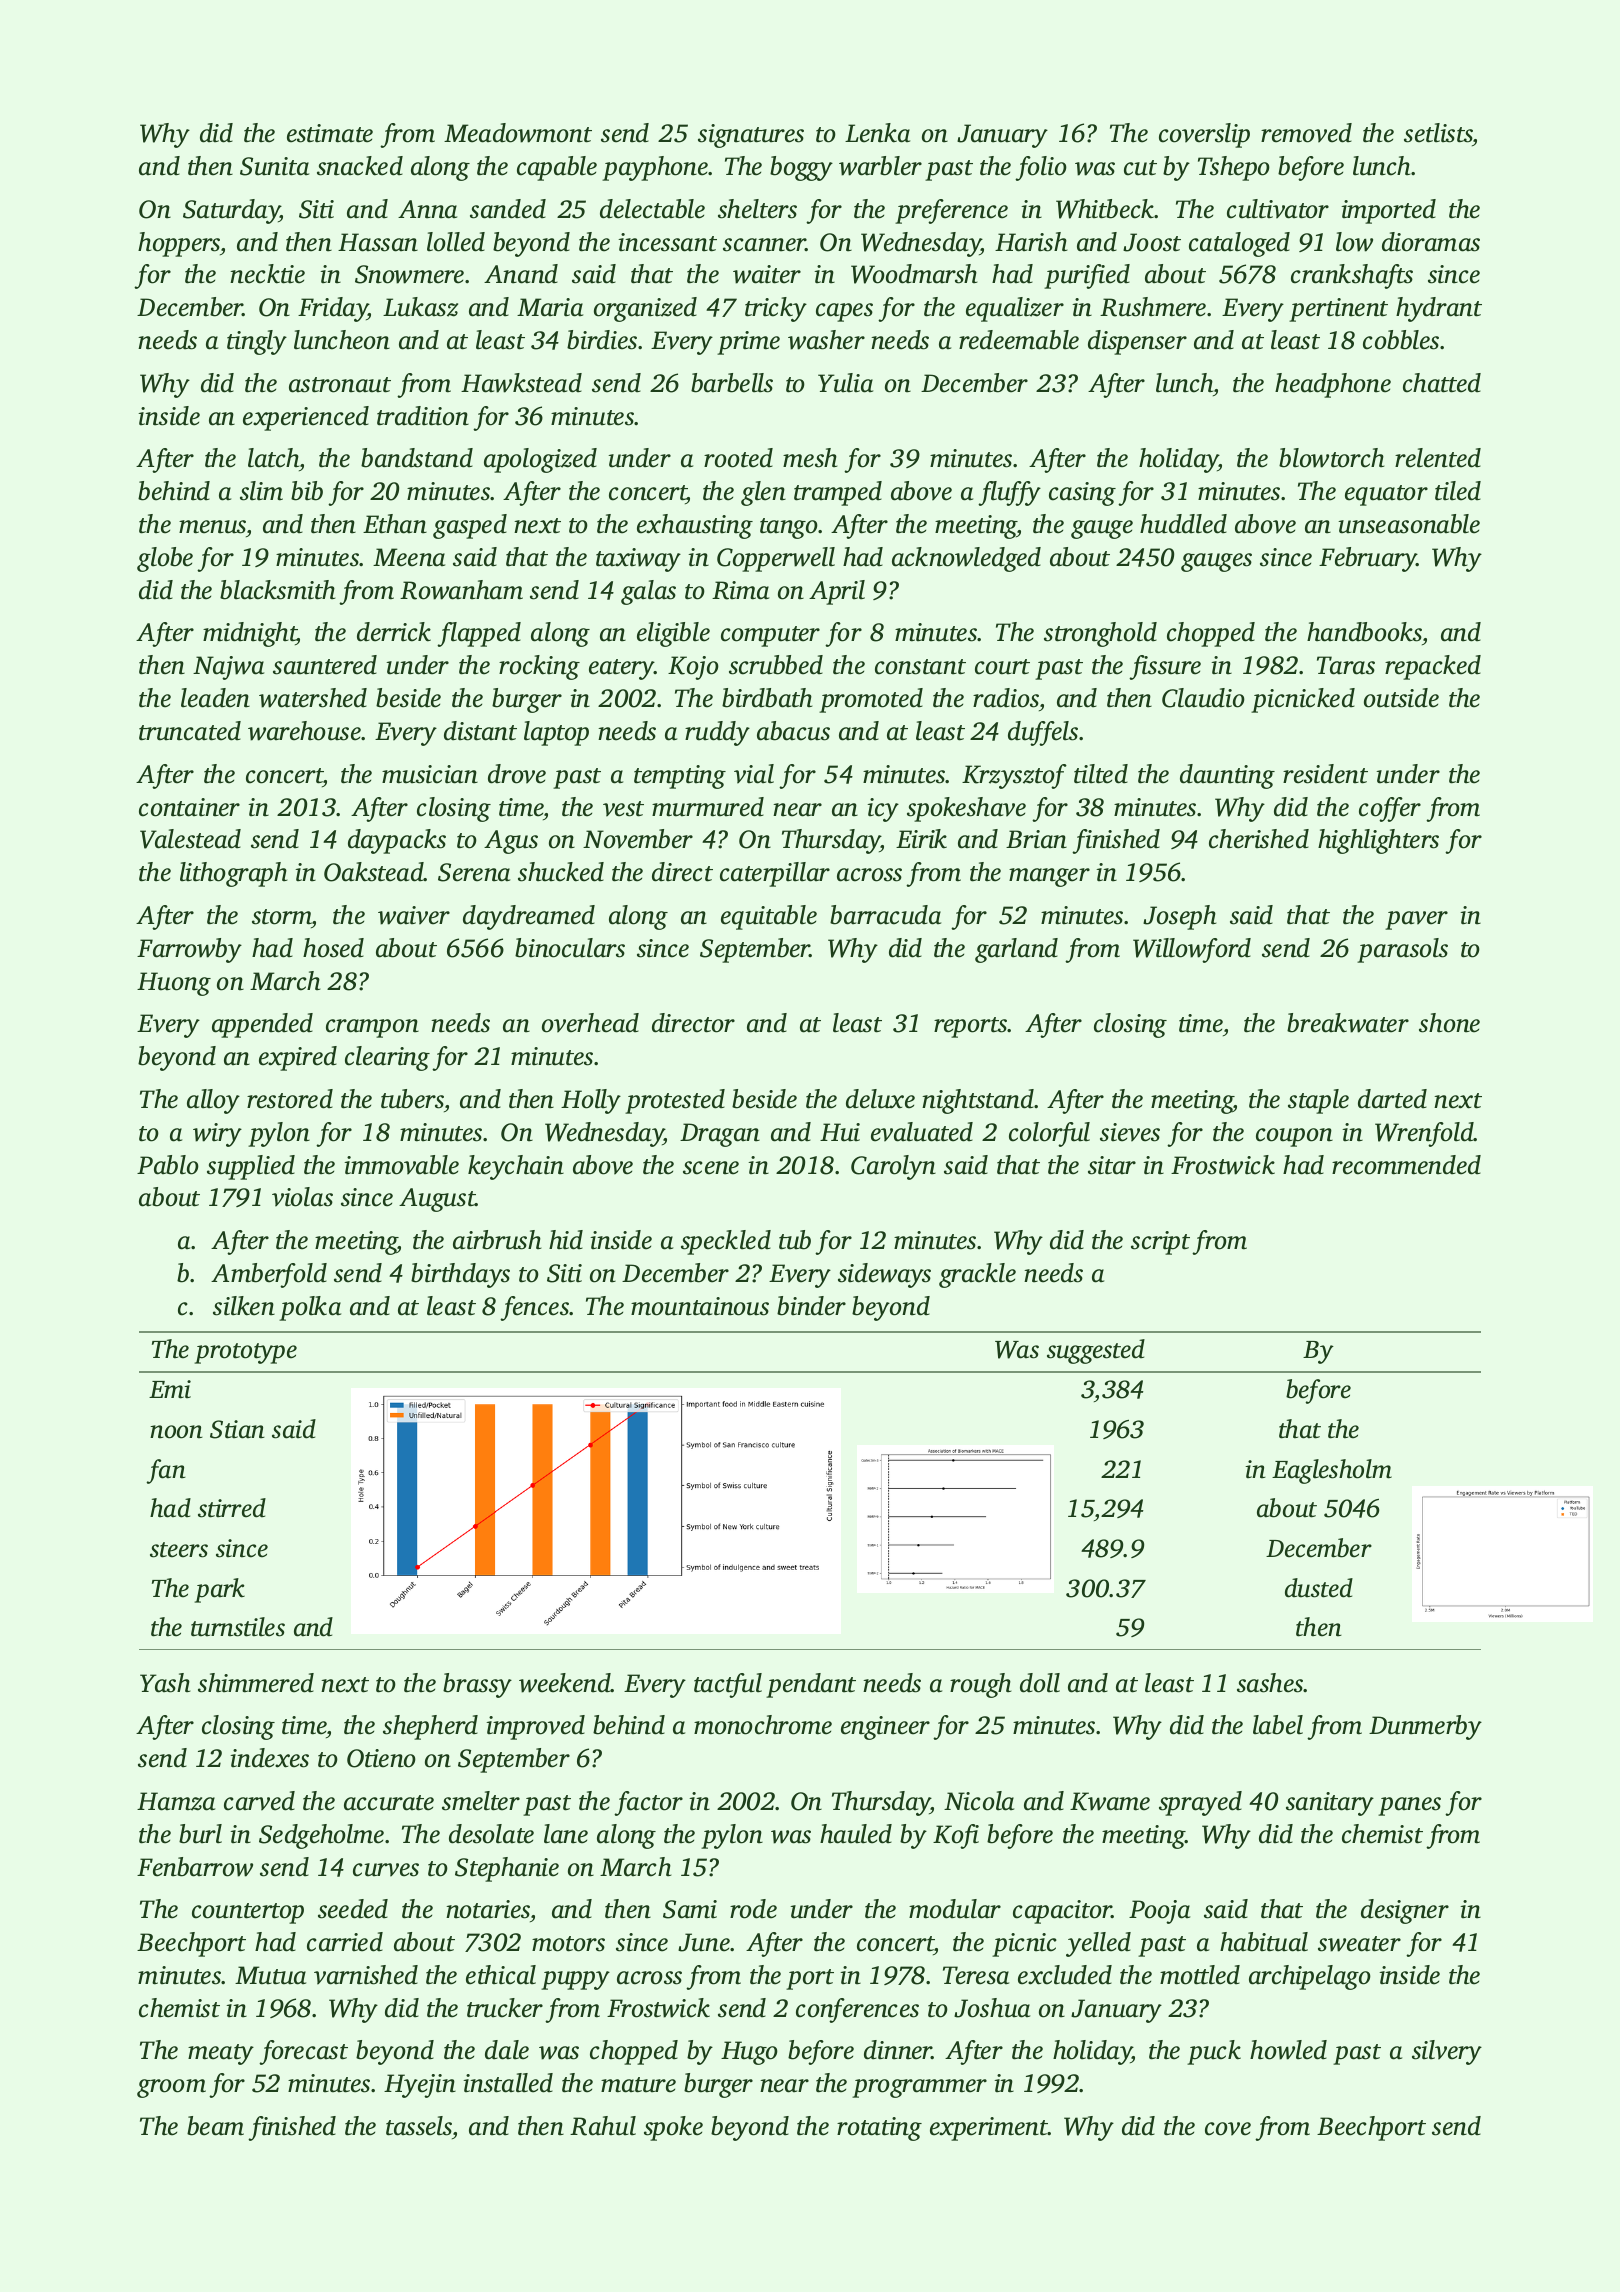 The height and width of the document is (2292, 1620). I want to click on silken, so click(244, 1306).
